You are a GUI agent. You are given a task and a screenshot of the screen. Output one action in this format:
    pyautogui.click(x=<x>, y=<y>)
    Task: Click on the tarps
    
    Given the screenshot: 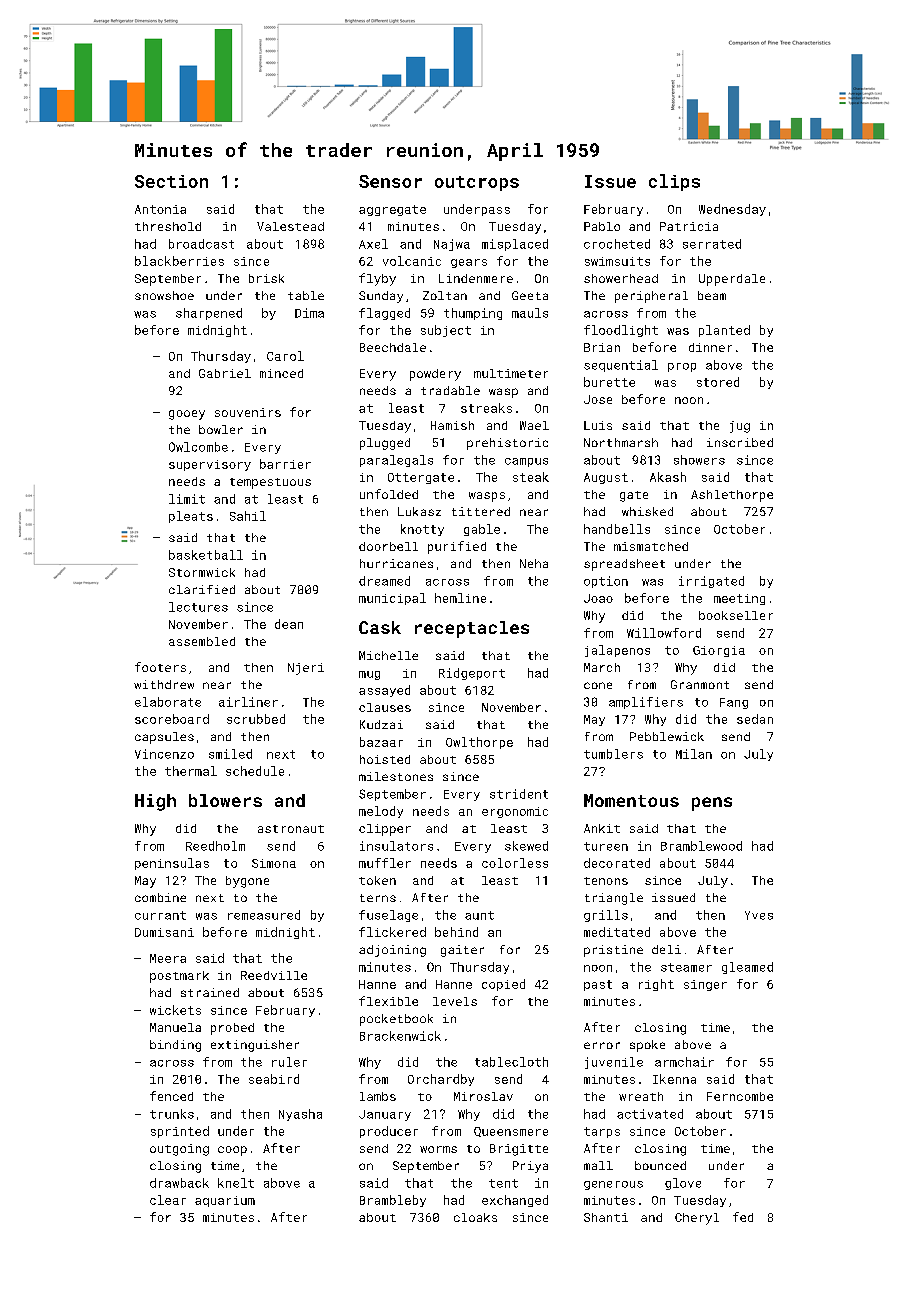 What is the action you would take?
    pyautogui.click(x=602, y=1132)
